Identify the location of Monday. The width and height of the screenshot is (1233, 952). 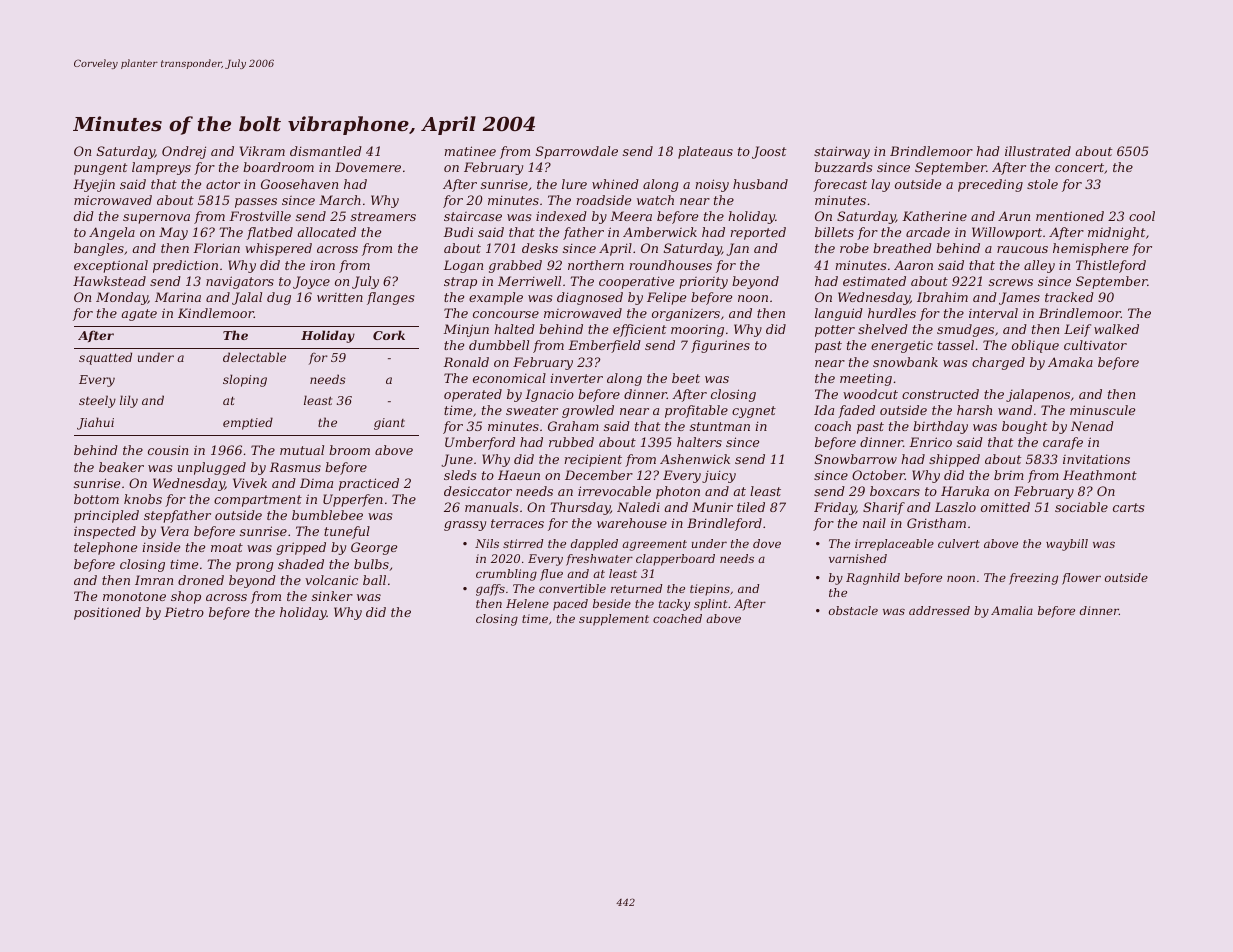
(122, 298).
